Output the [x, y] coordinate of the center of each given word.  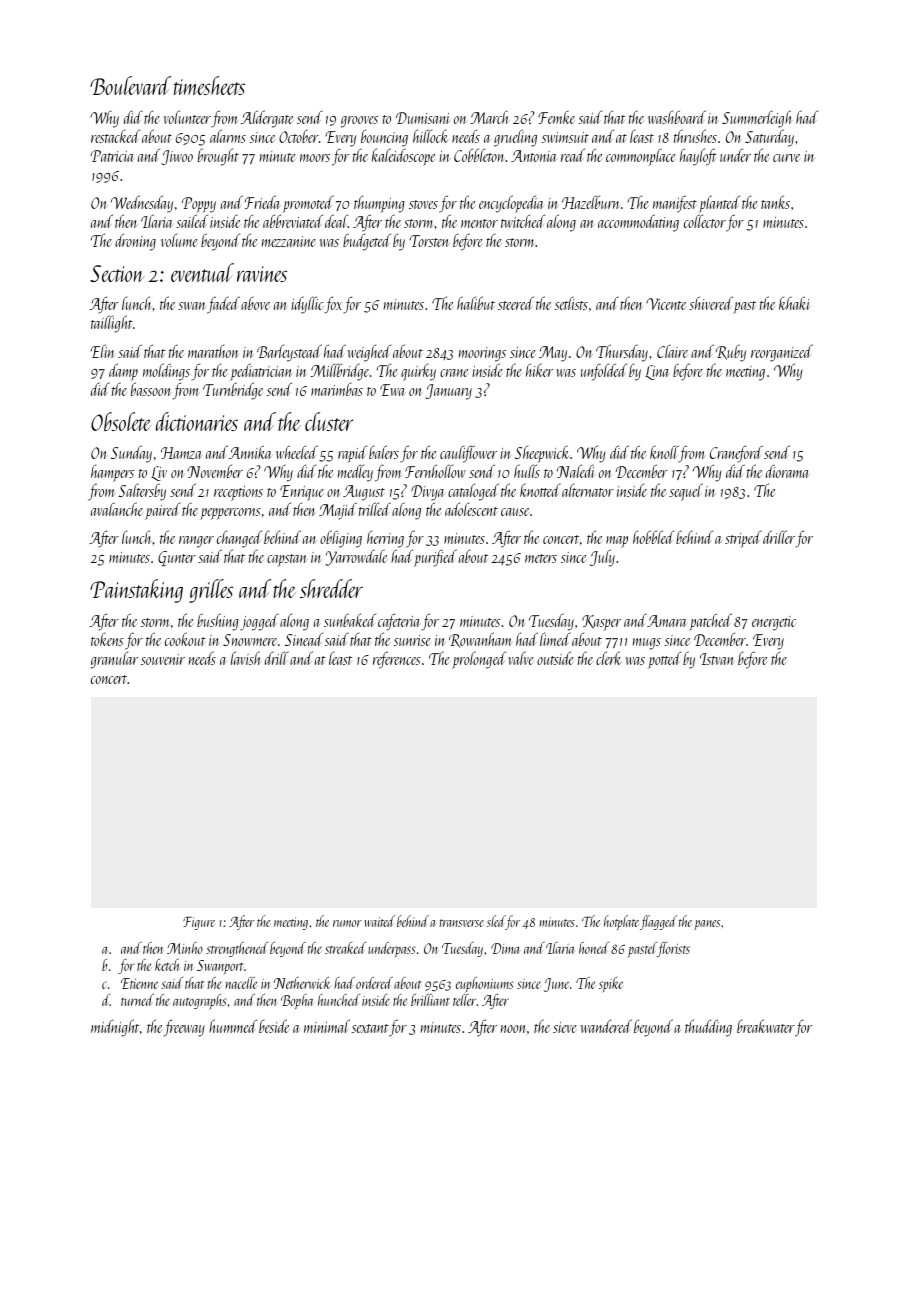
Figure [199, 923]
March [489, 117]
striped [743, 539]
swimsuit [565, 137]
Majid [338, 511]
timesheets [209, 85]
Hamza [181, 453]
